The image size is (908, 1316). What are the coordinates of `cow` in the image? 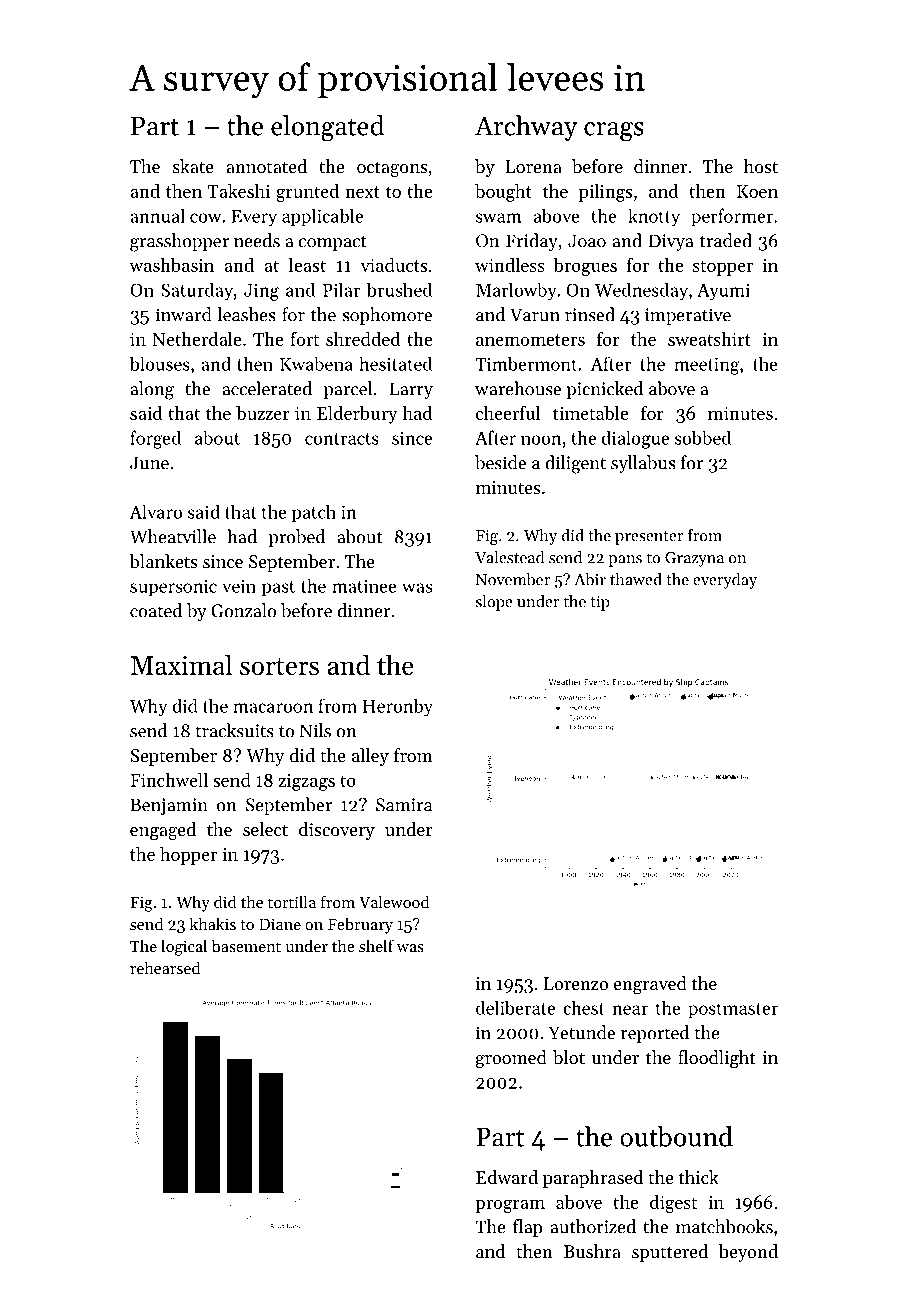 It's located at (205, 218).
